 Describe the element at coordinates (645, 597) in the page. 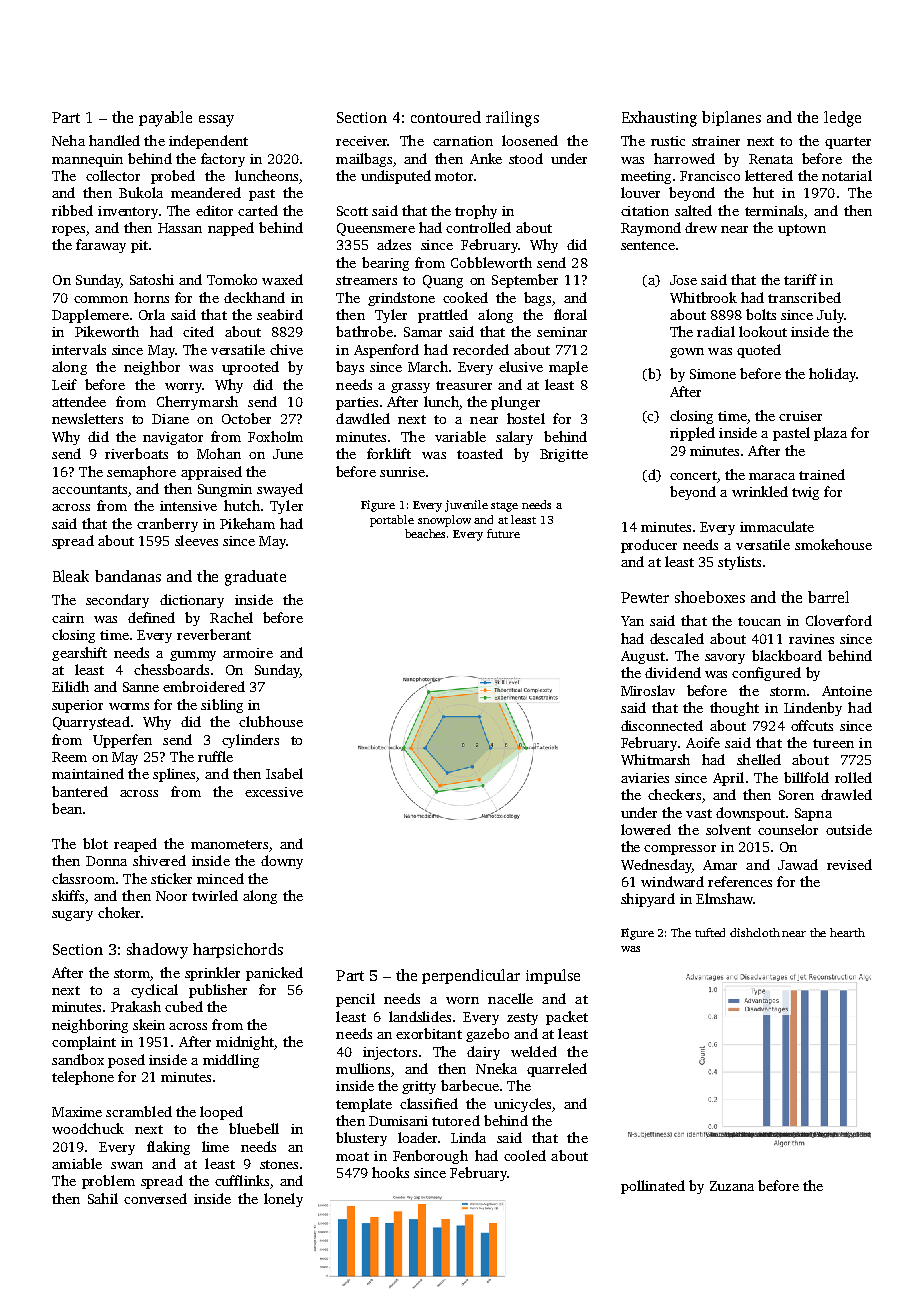

I see `Pewter` at that location.
